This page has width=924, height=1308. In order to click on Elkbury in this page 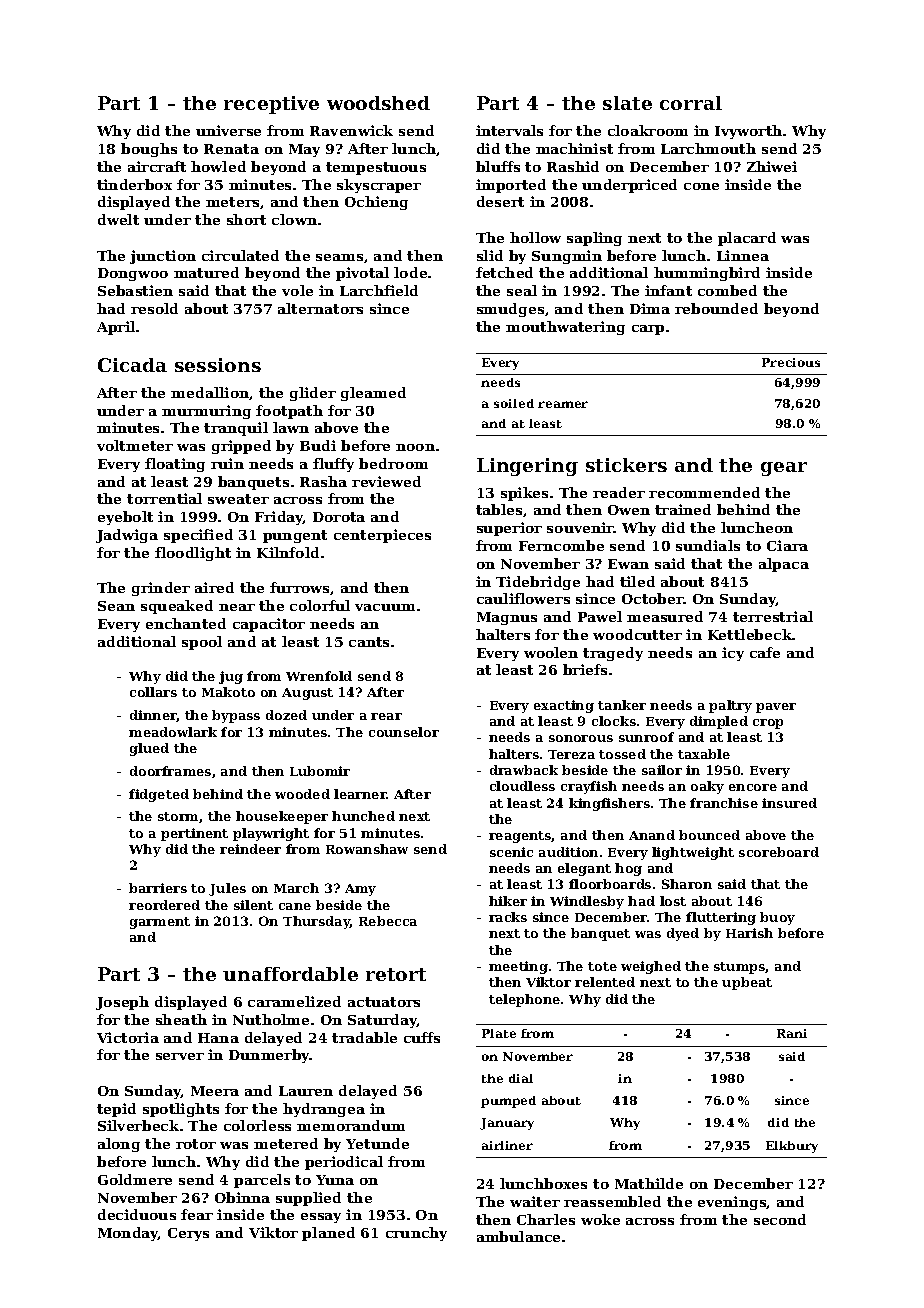, I will do `click(792, 1147)`.
